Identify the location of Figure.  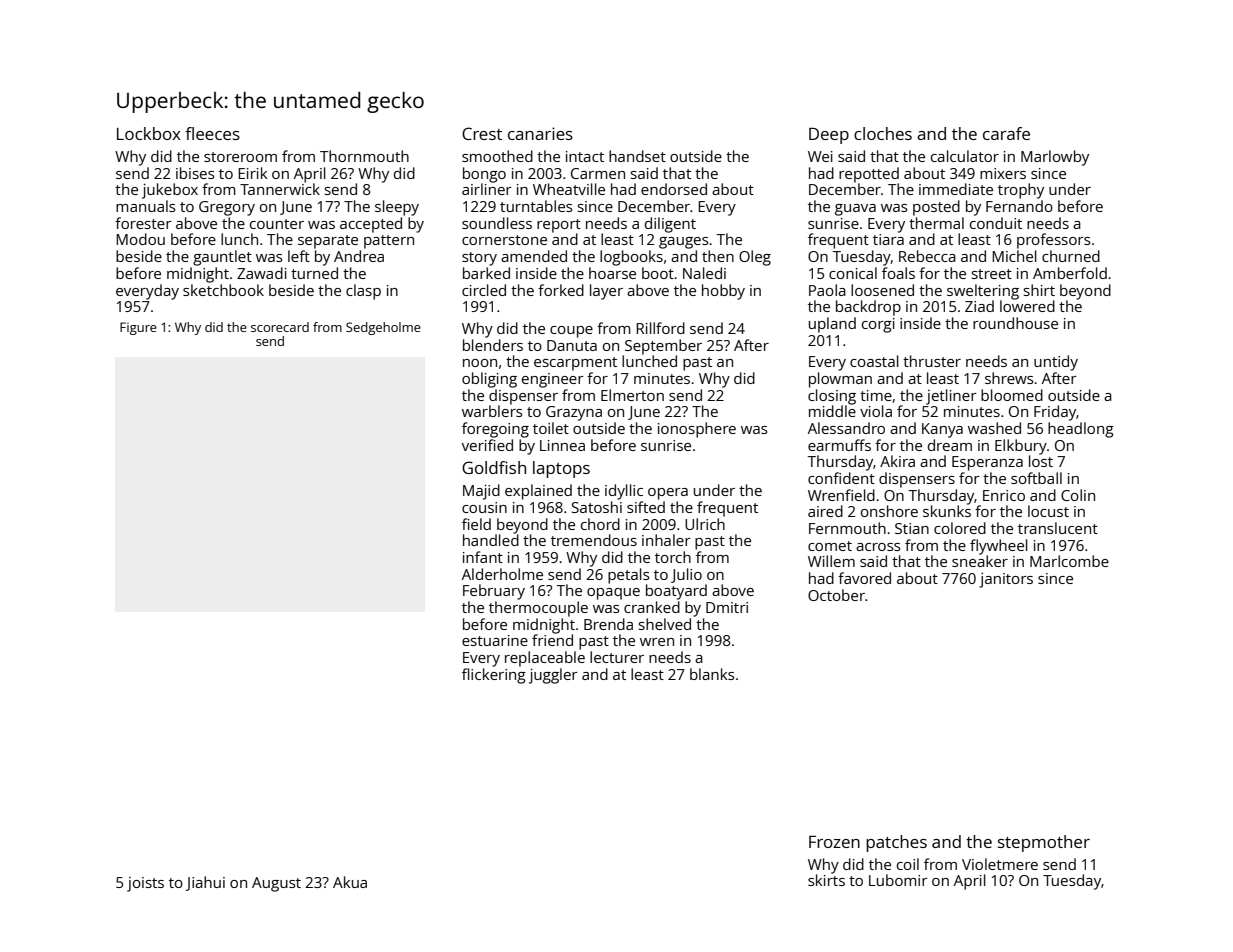
(138, 328).
